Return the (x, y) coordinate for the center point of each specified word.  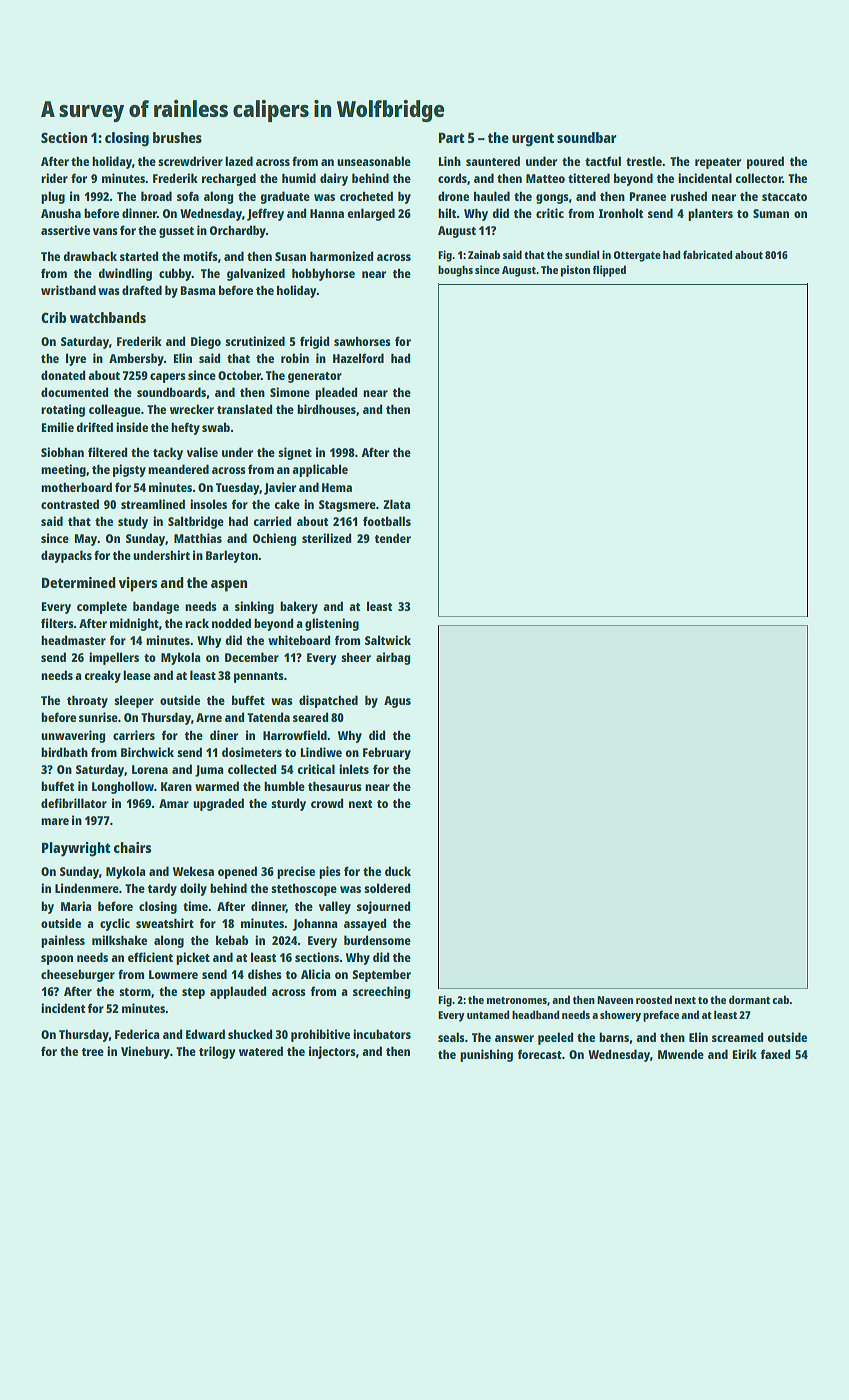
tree (93, 1052)
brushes (177, 137)
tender (393, 538)
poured (765, 162)
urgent (533, 140)
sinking (254, 607)
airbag (393, 658)
